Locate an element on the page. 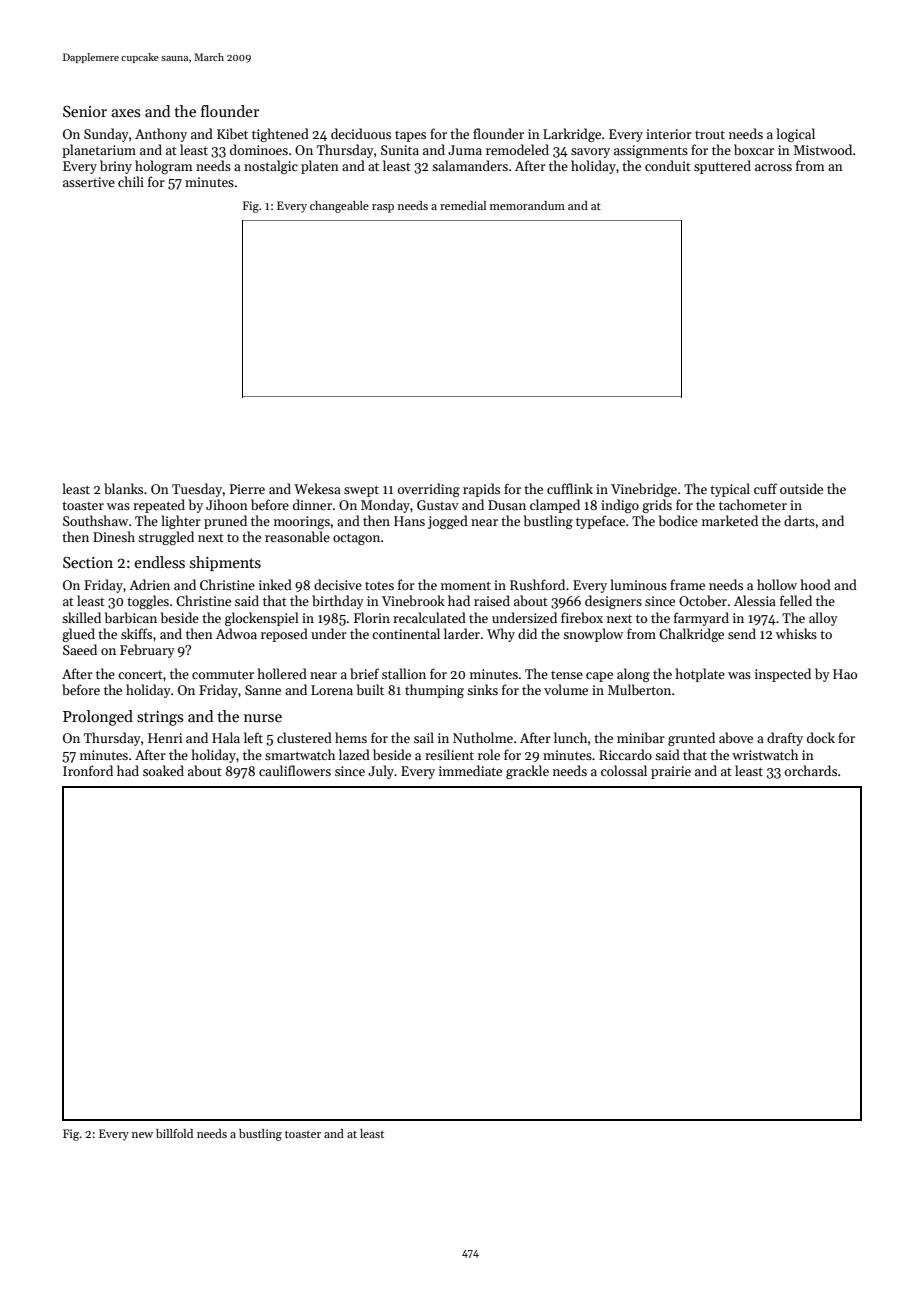 The image size is (924, 1308). orchards is located at coordinates (811, 770).
